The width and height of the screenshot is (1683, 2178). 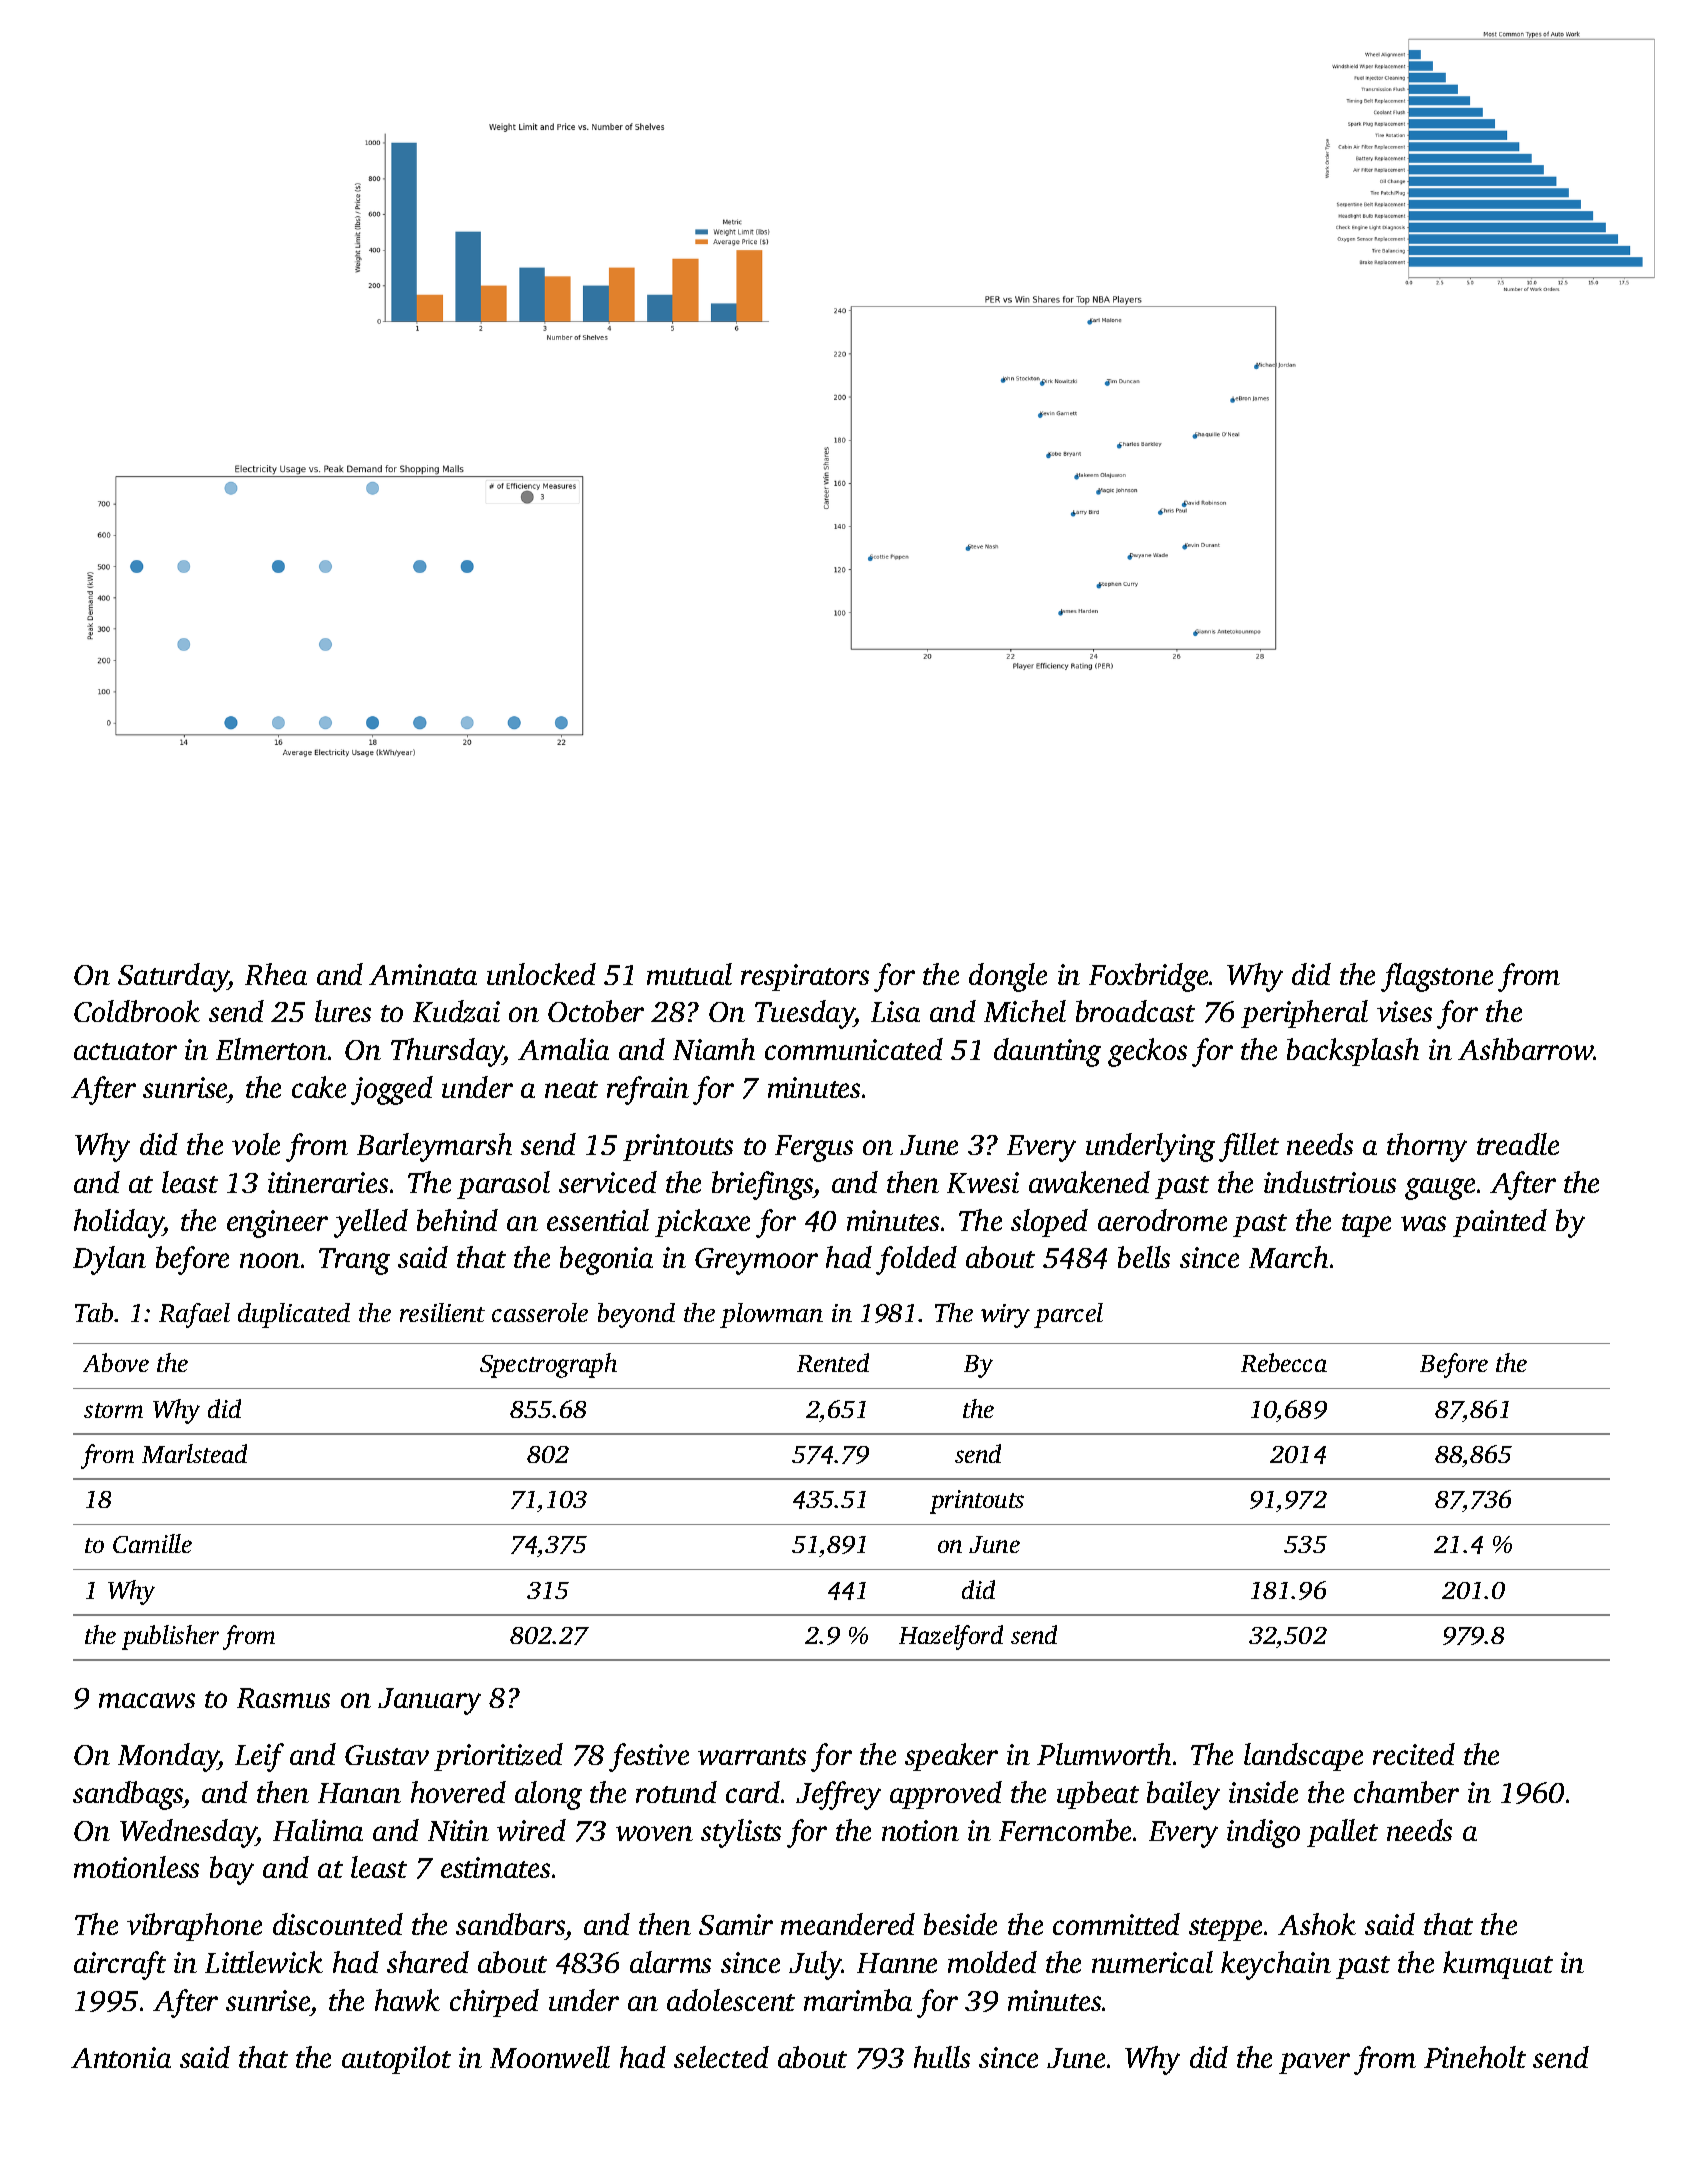 I want to click on aircraft, so click(x=120, y=1965).
